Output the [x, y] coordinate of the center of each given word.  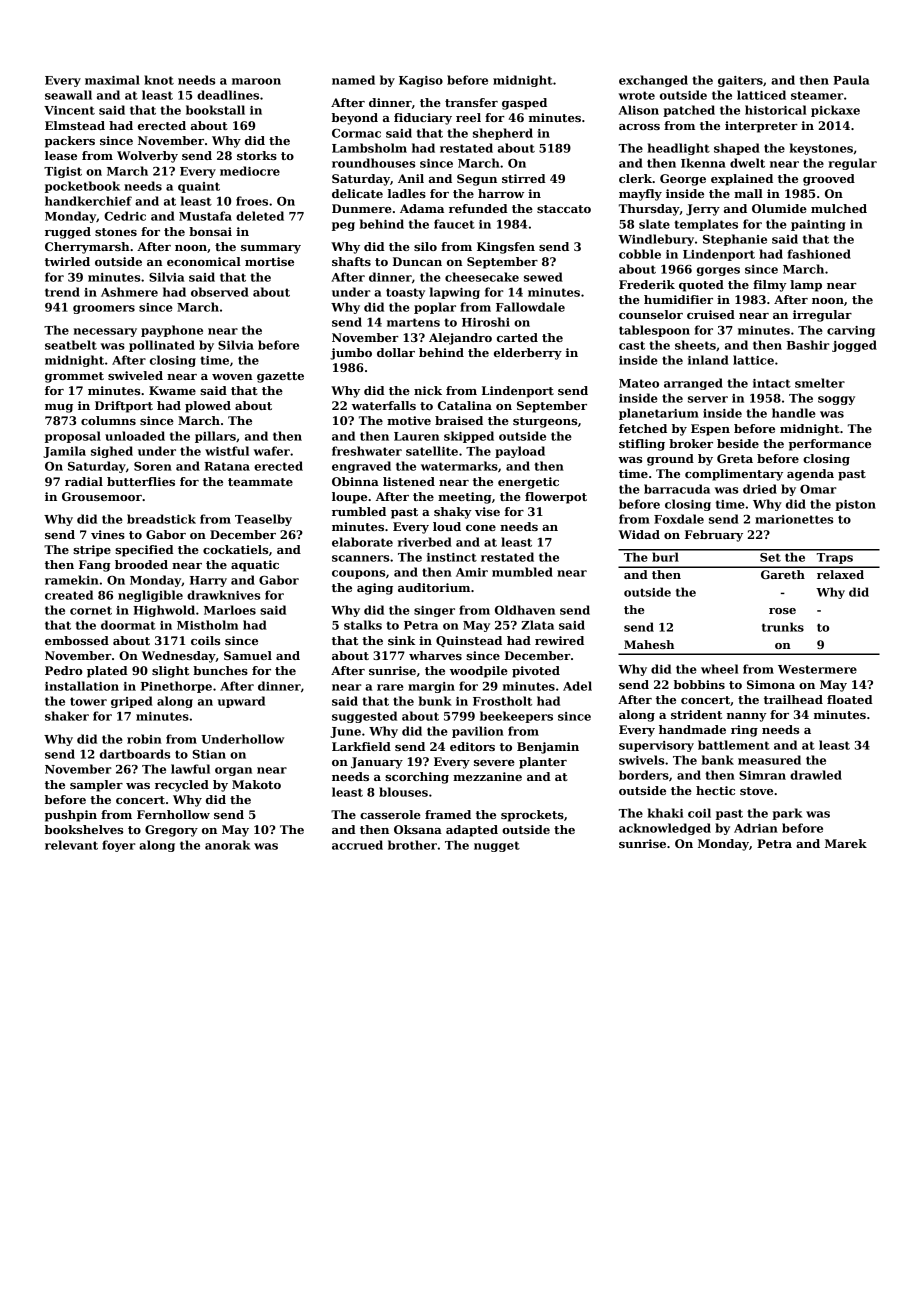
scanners [360, 558]
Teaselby [263, 520]
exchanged [653, 81]
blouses [403, 792]
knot [159, 80]
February [714, 536]
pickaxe [835, 111]
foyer [119, 846]
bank [718, 760]
